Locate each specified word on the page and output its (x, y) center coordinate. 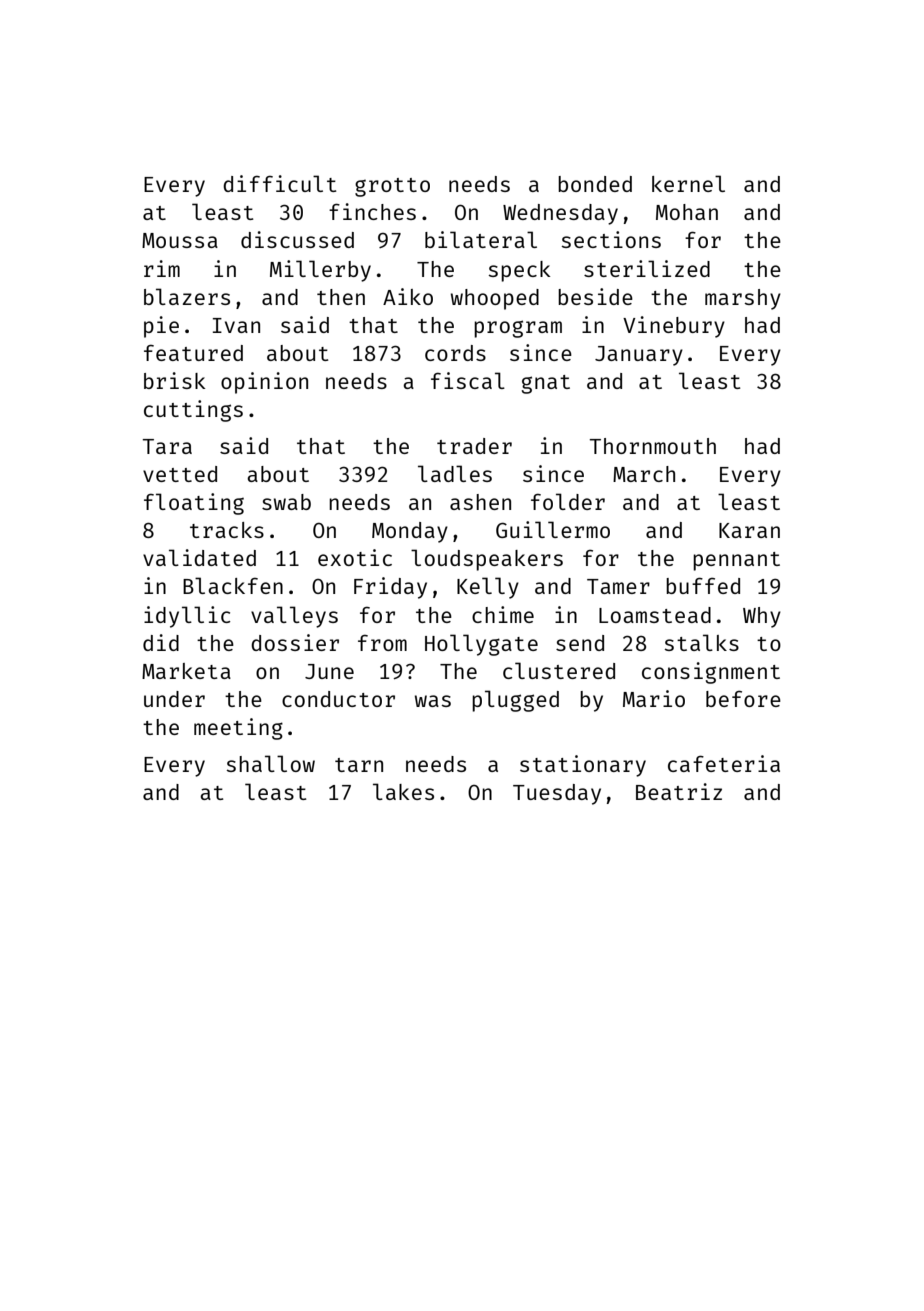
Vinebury (674, 327)
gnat (546, 384)
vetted (180, 474)
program (518, 329)
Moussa (180, 240)
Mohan (687, 212)
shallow (270, 763)
